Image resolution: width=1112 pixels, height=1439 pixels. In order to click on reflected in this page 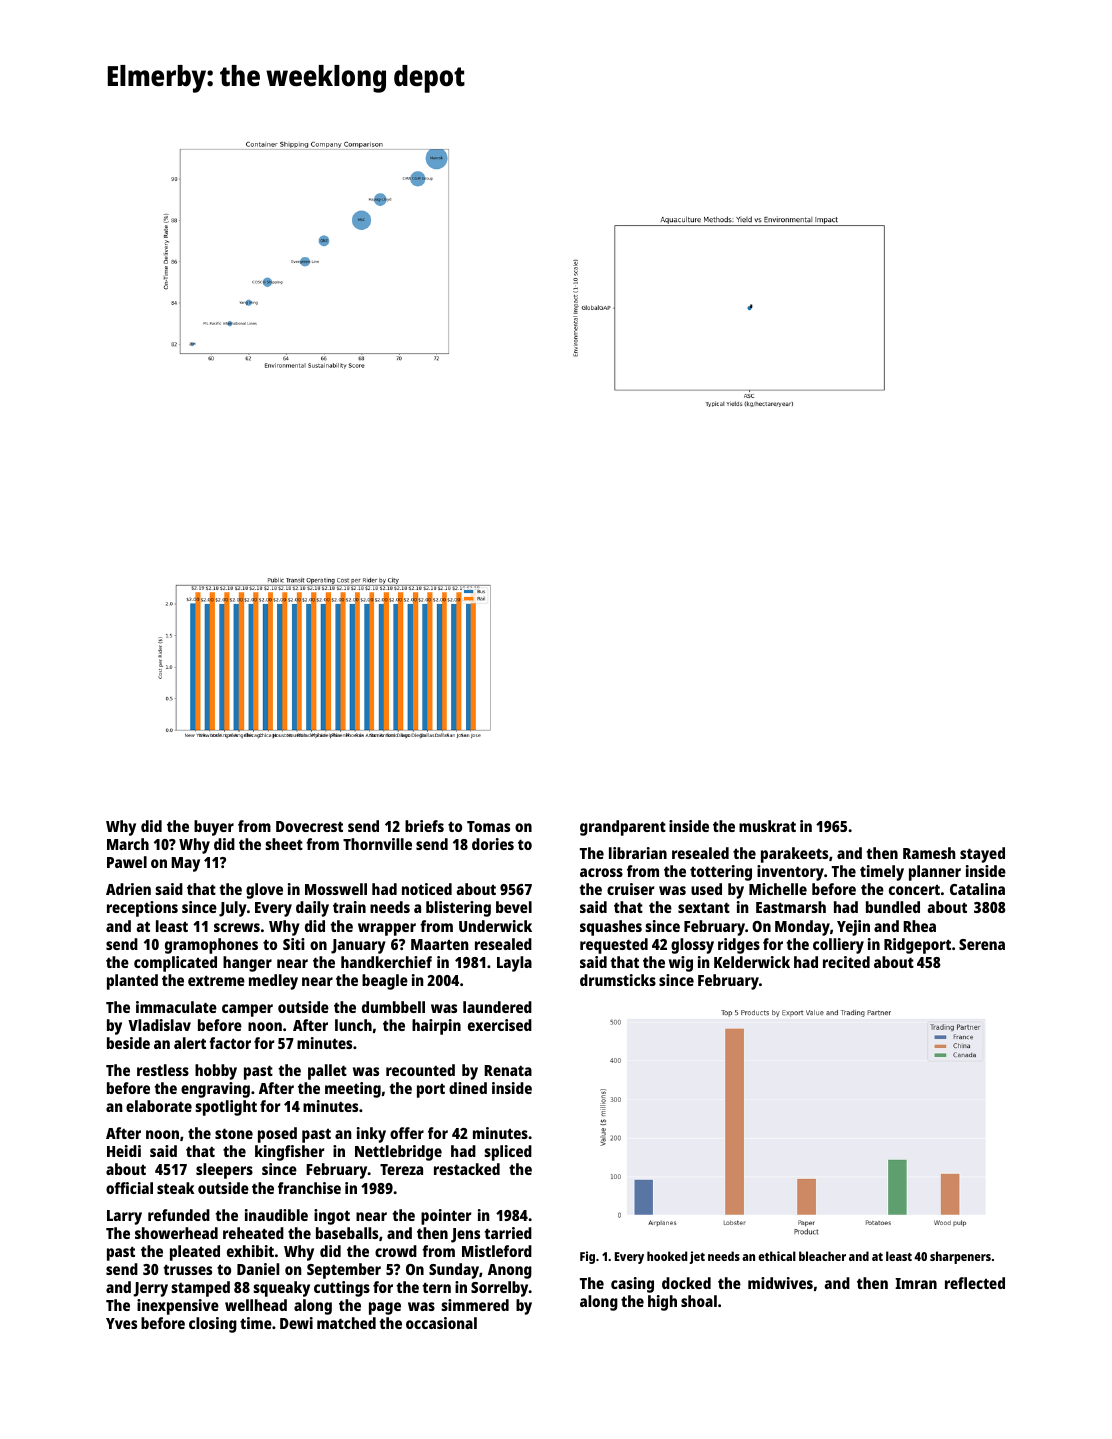, I will do `click(975, 1283)`.
